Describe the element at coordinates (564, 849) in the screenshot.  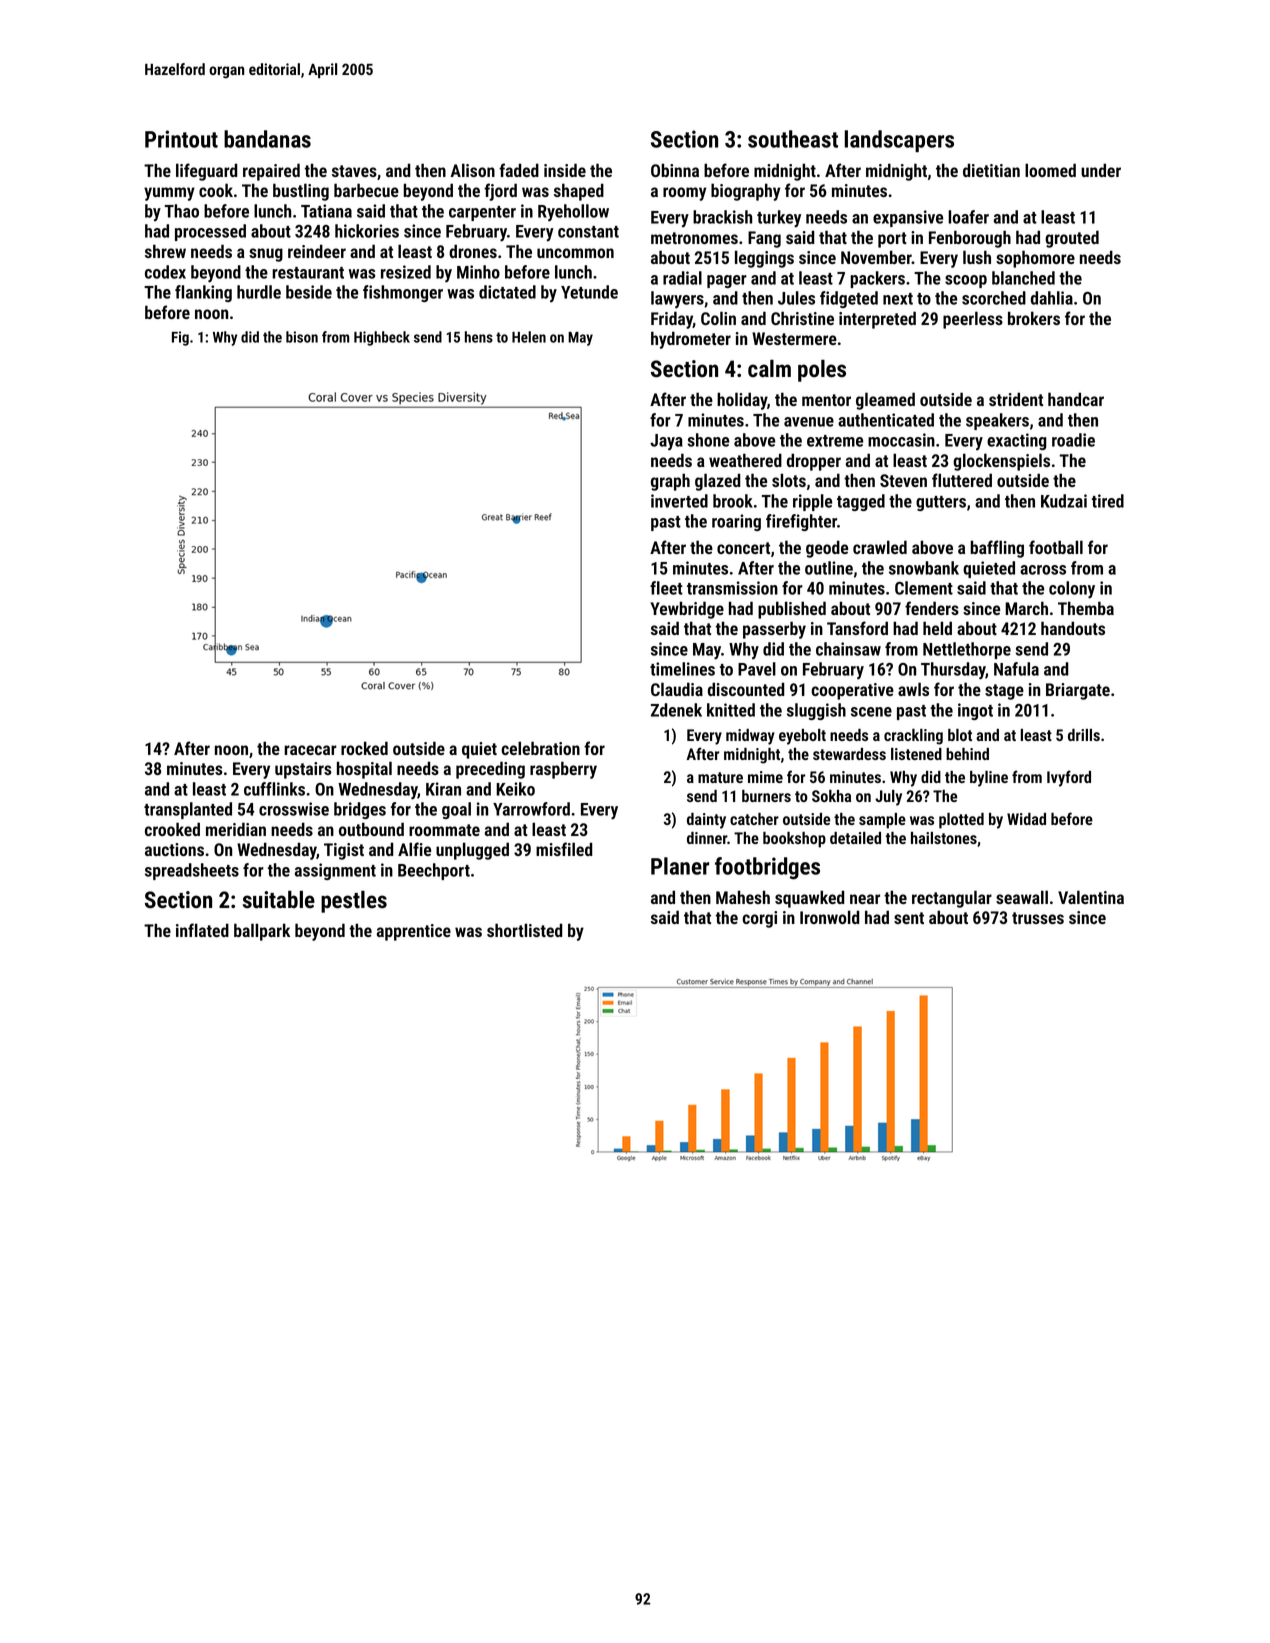
I see `misfiled` at that location.
